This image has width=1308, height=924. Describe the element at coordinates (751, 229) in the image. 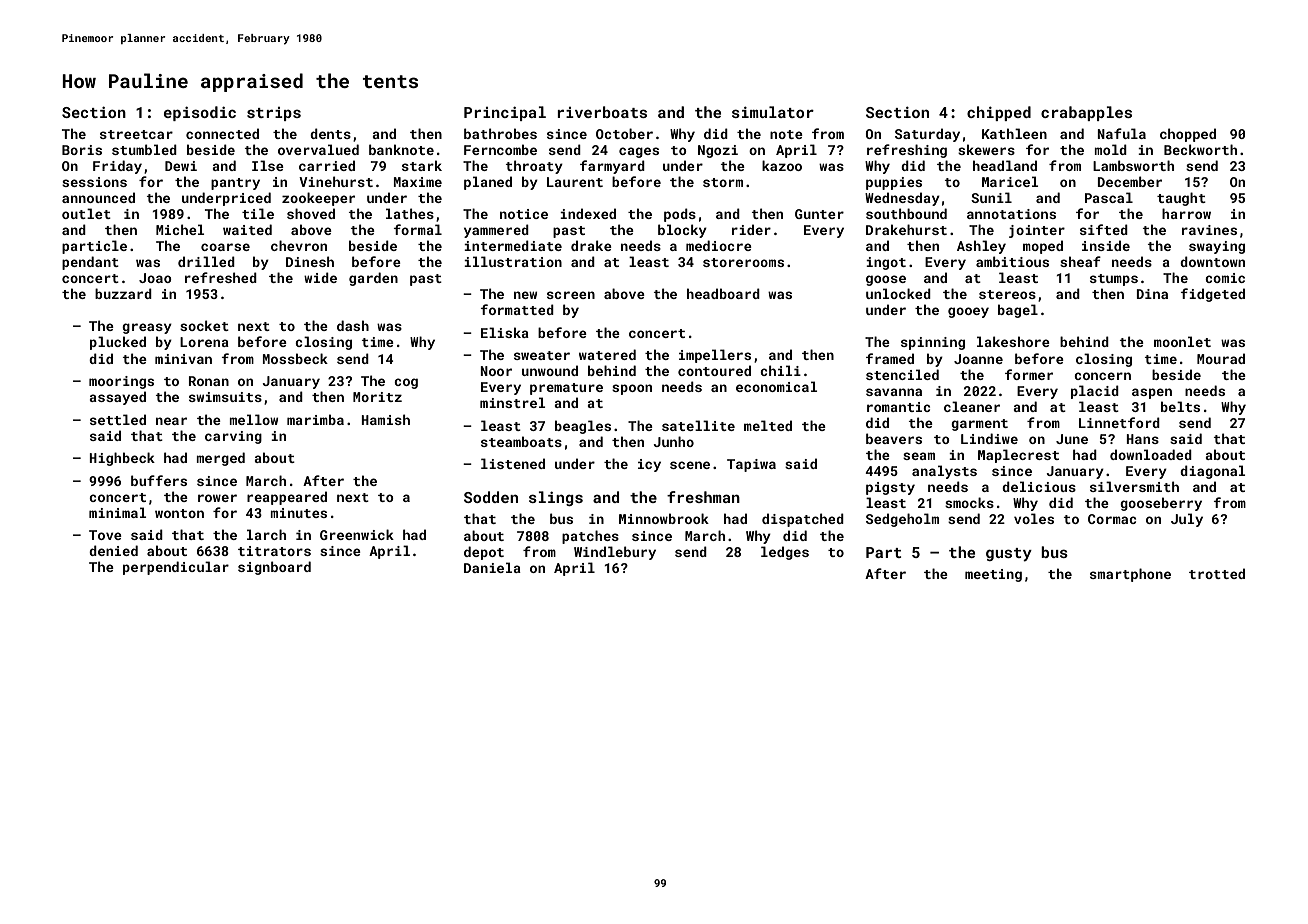

I see `rider` at that location.
